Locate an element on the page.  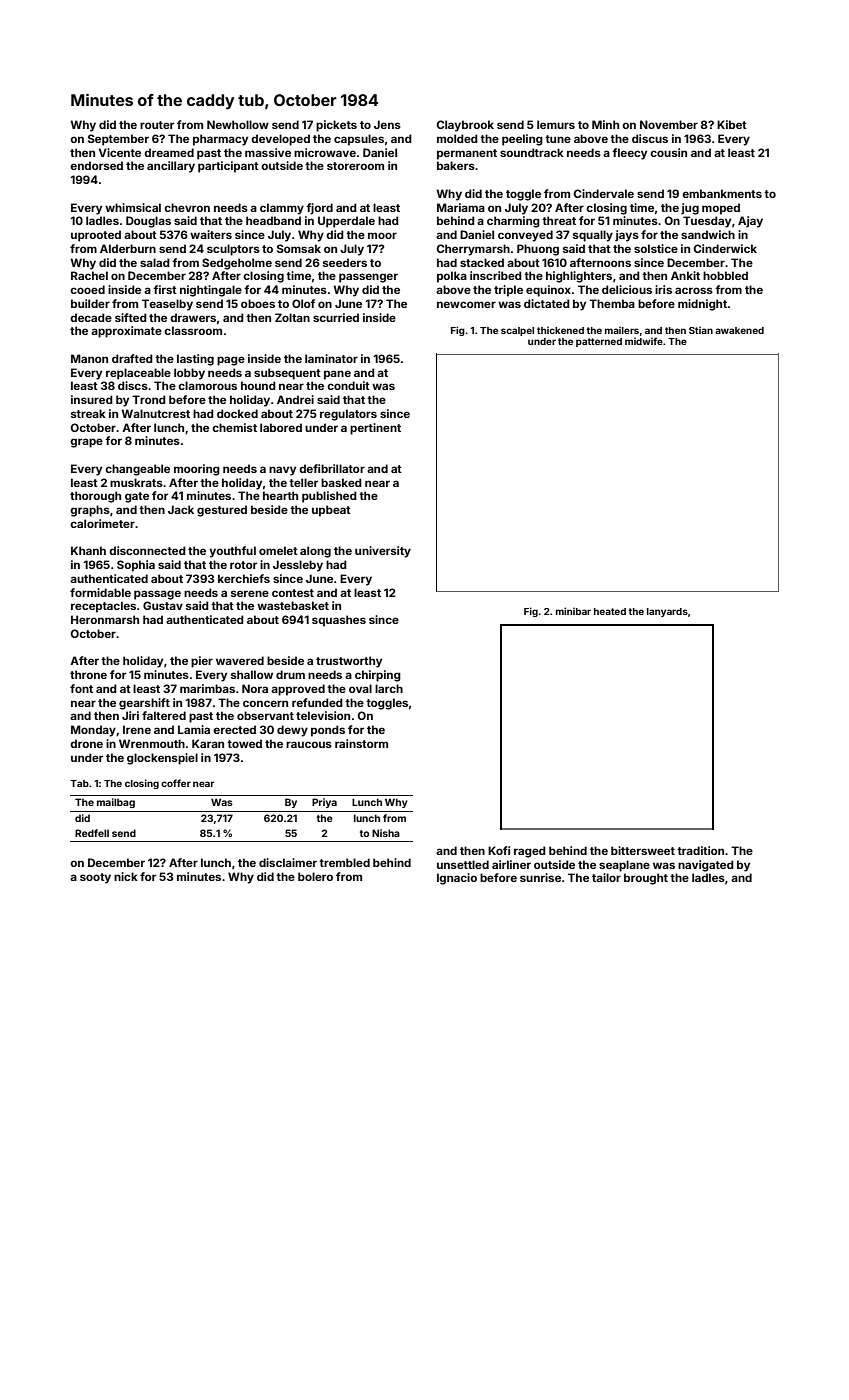
thorough is located at coordinates (95, 497).
